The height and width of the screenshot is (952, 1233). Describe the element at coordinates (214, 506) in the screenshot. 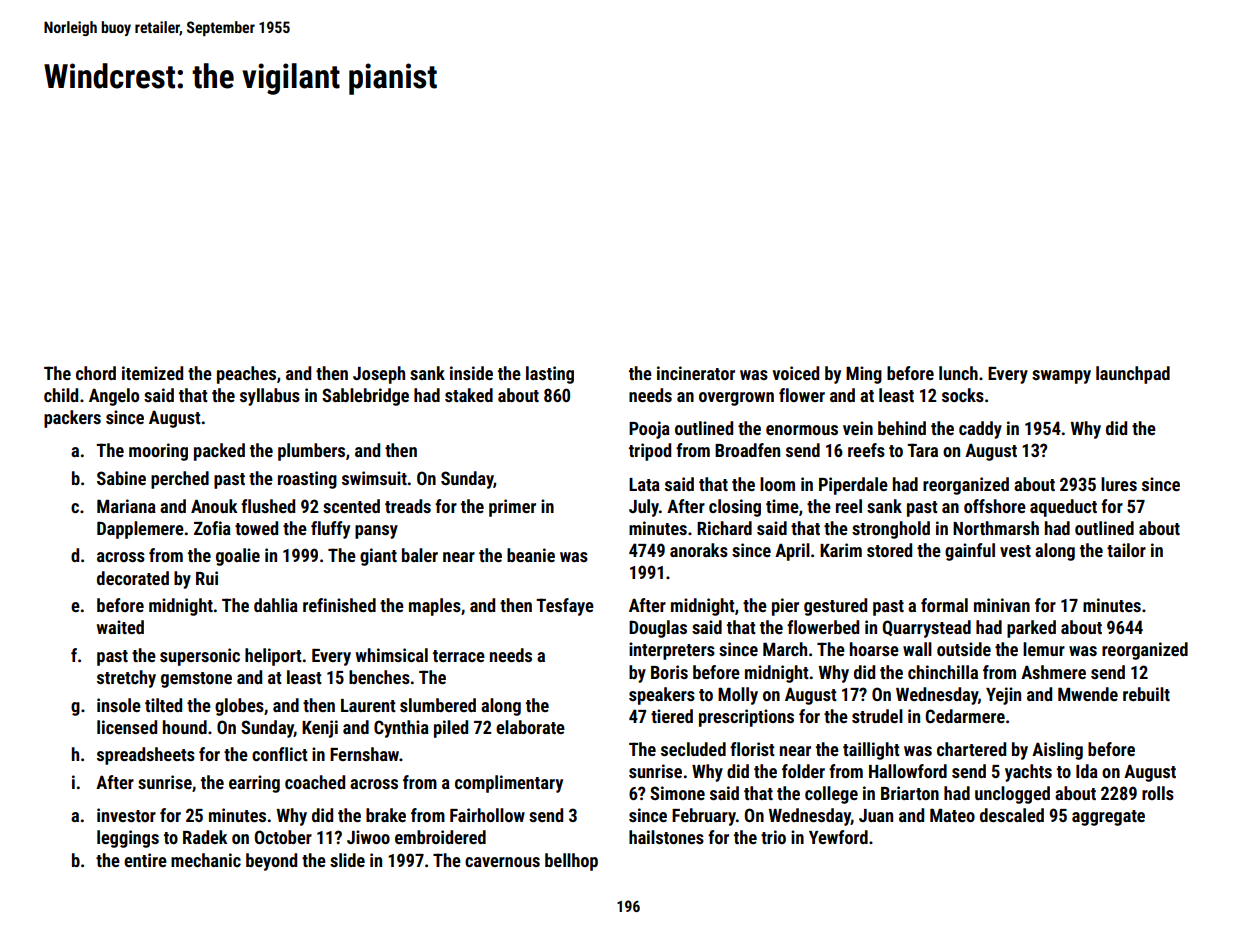

I see `Anouk` at that location.
